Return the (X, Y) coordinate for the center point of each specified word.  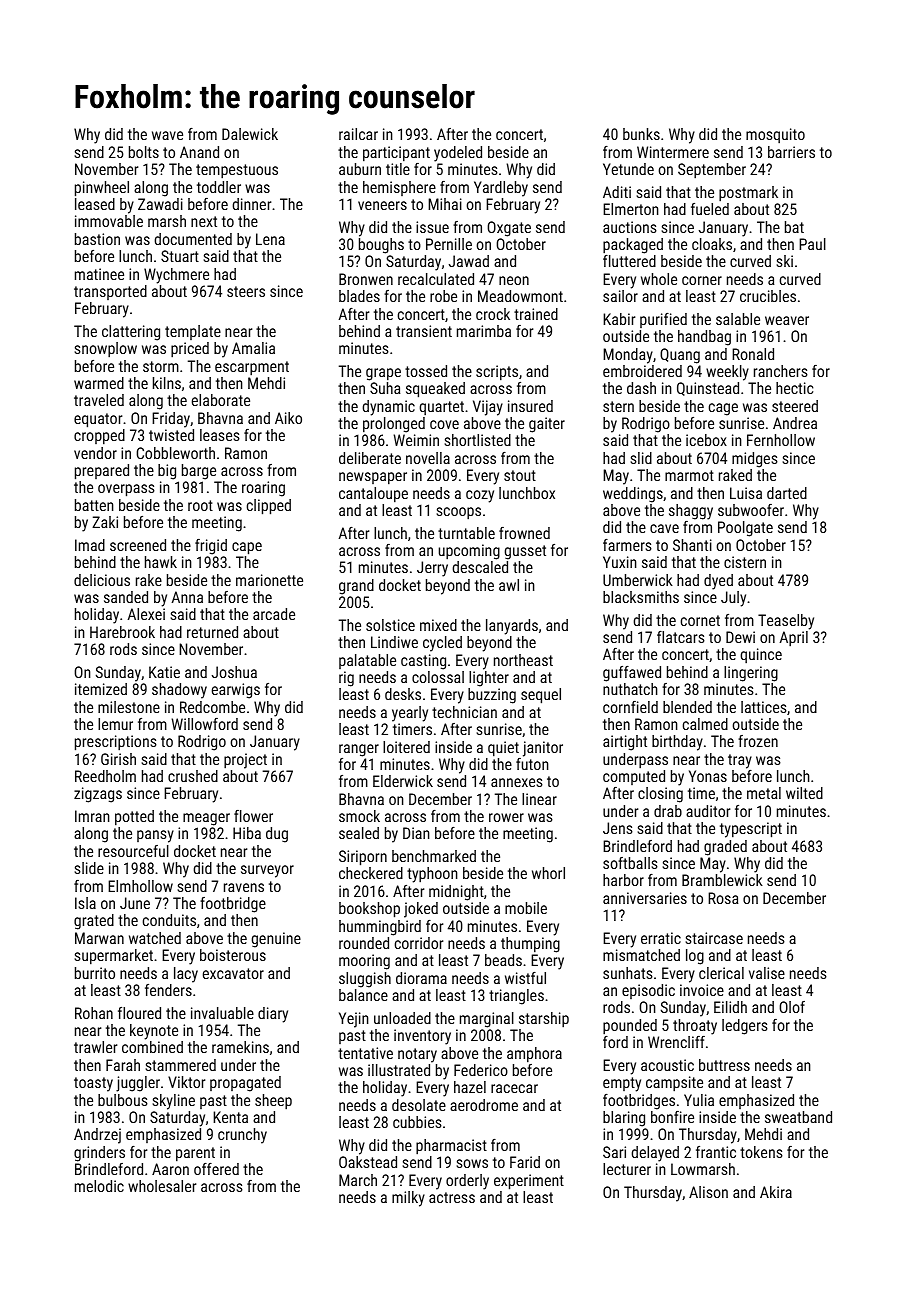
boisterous (233, 955)
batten (94, 505)
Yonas (708, 776)
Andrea (795, 423)
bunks (641, 134)
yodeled (458, 154)
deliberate (370, 458)
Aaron (170, 1169)
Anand (199, 152)
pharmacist (451, 1147)
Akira (776, 1192)
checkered (371, 873)
